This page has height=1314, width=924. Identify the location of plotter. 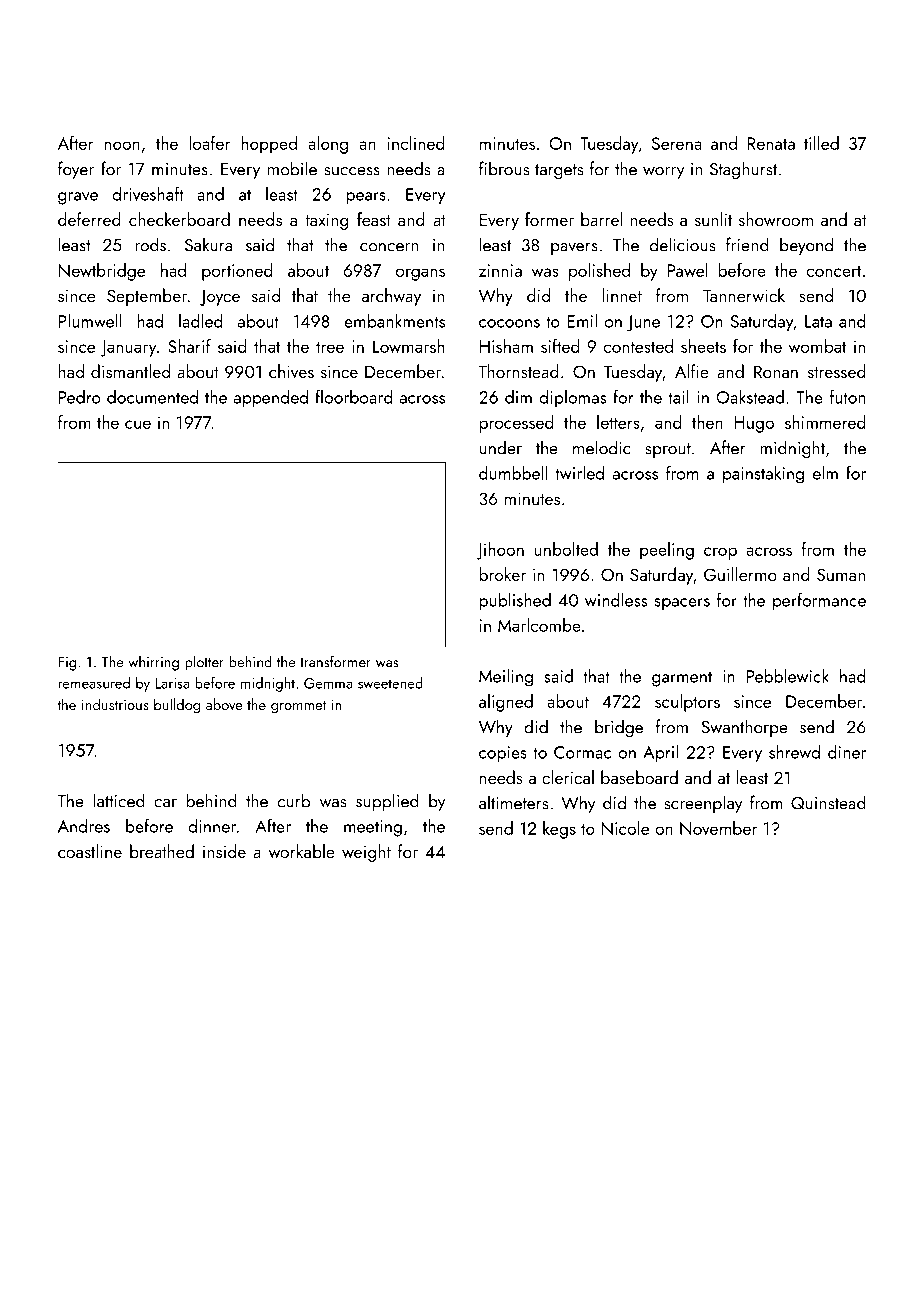
(204, 663).
